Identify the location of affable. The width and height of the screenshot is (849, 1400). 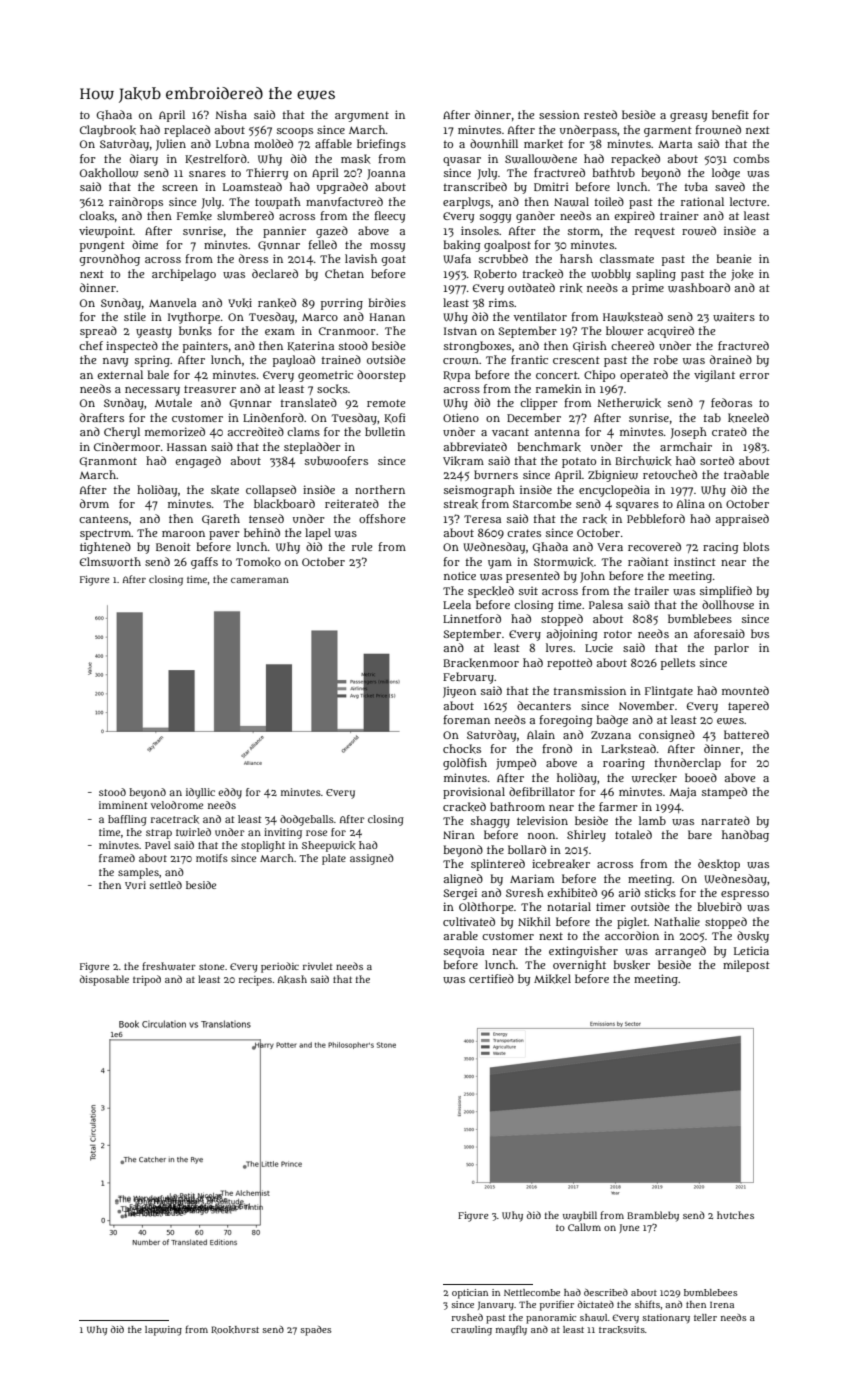
(333, 143).
